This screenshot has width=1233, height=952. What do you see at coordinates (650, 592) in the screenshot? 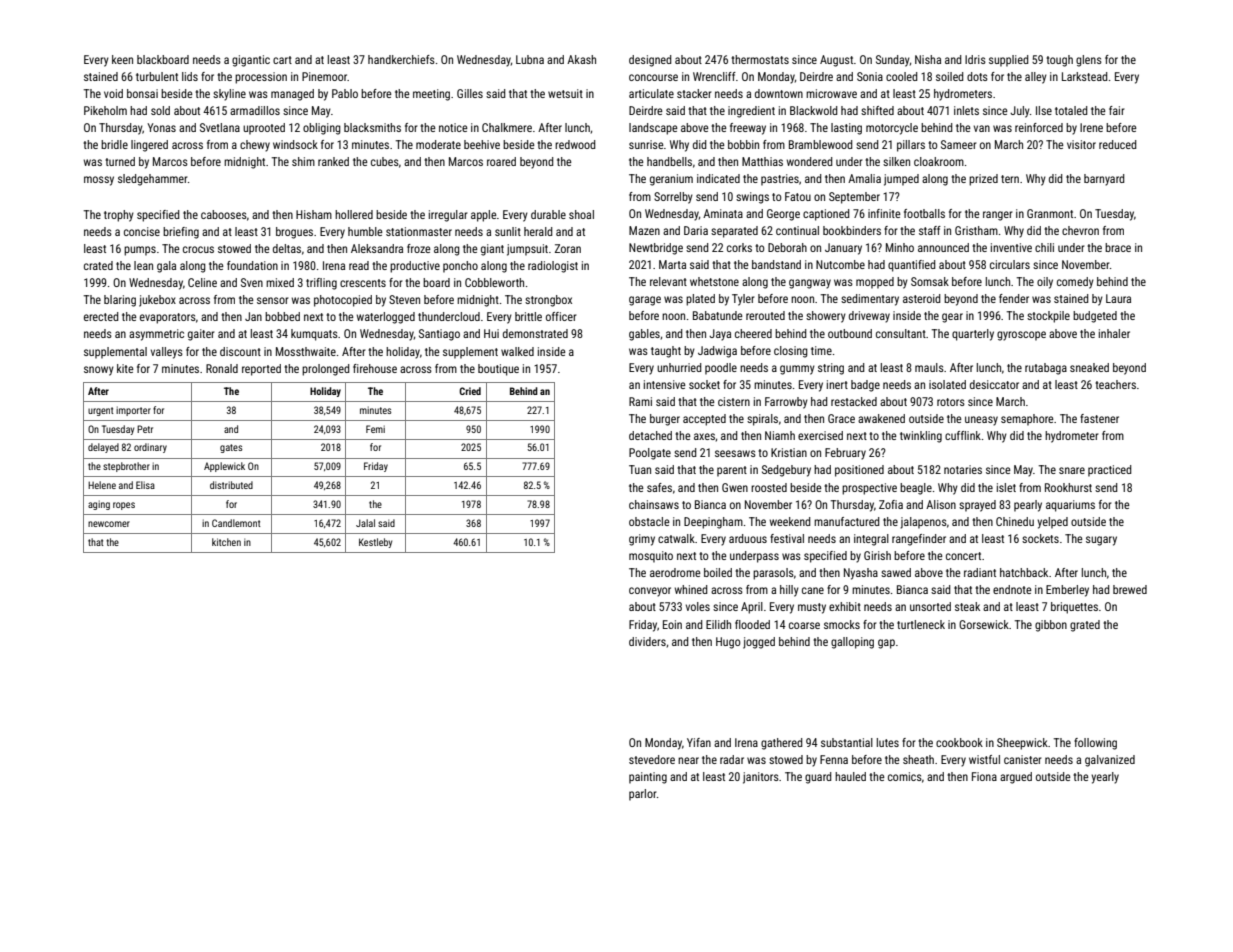
I see `conveyor` at bounding box center [650, 592].
